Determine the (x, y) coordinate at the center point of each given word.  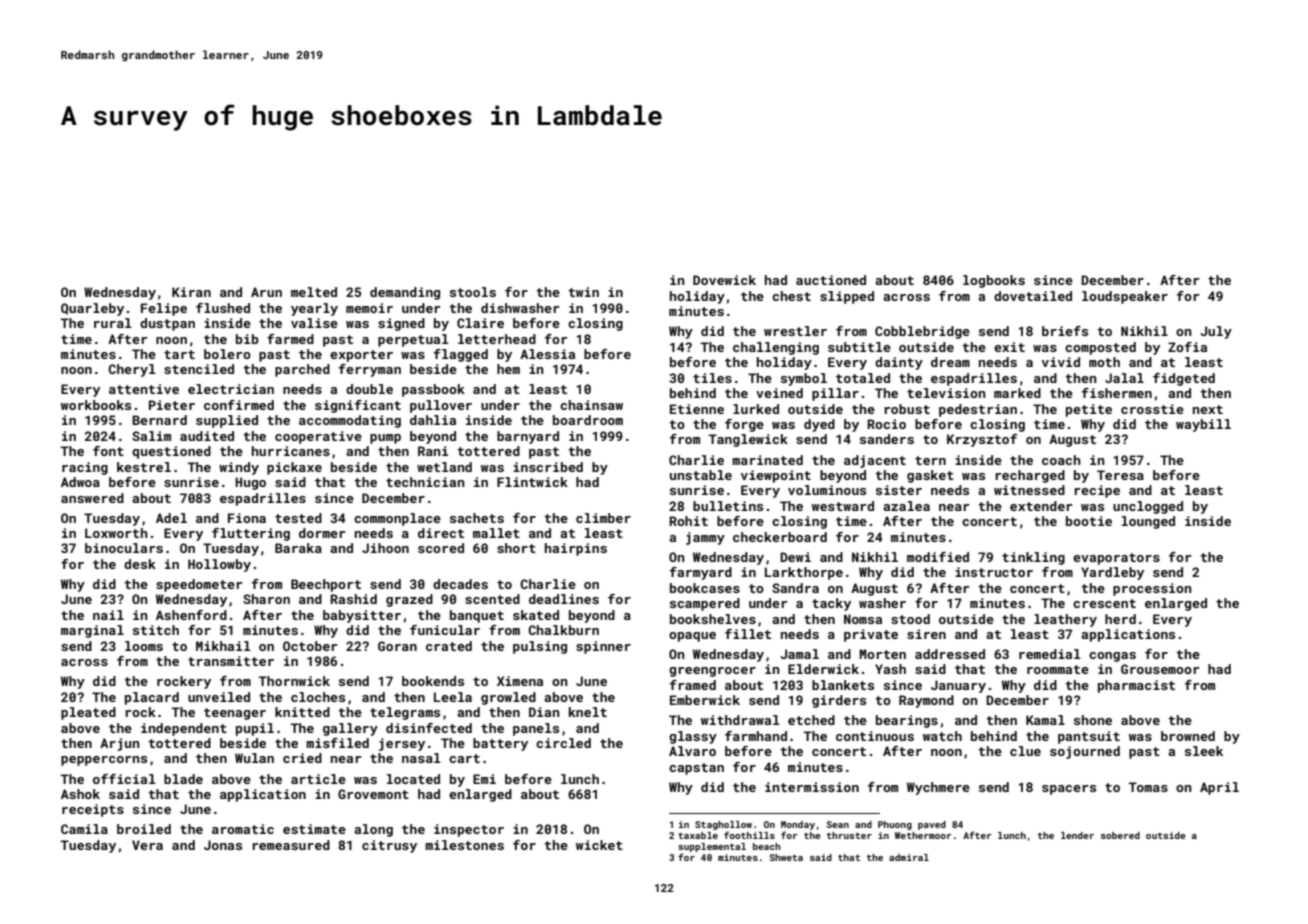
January (958, 686)
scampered (705, 604)
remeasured (291, 845)
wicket (599, 845)
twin (583, 292)
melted (314, 292)
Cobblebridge (922, 332)
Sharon (266, 599)
